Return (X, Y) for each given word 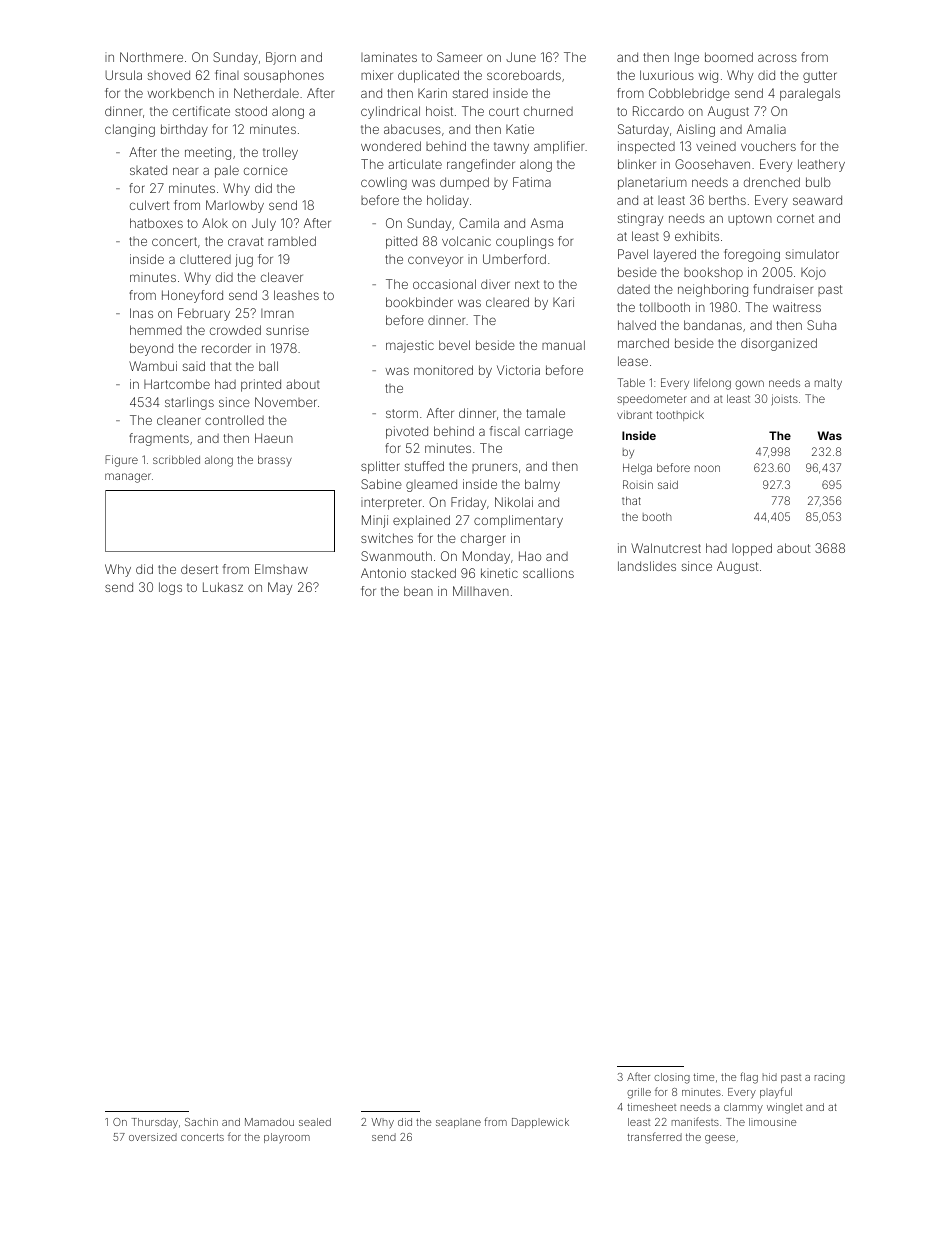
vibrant (634, 414)
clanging (130, 130)
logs (170, 588)
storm (402, 413)
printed (261, 385)
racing (830, 1079)
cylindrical (390, 112)
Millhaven (481, 591)
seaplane (458, 1123)
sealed (315, 1122)
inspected (646, 147)
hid (770, 1077)
